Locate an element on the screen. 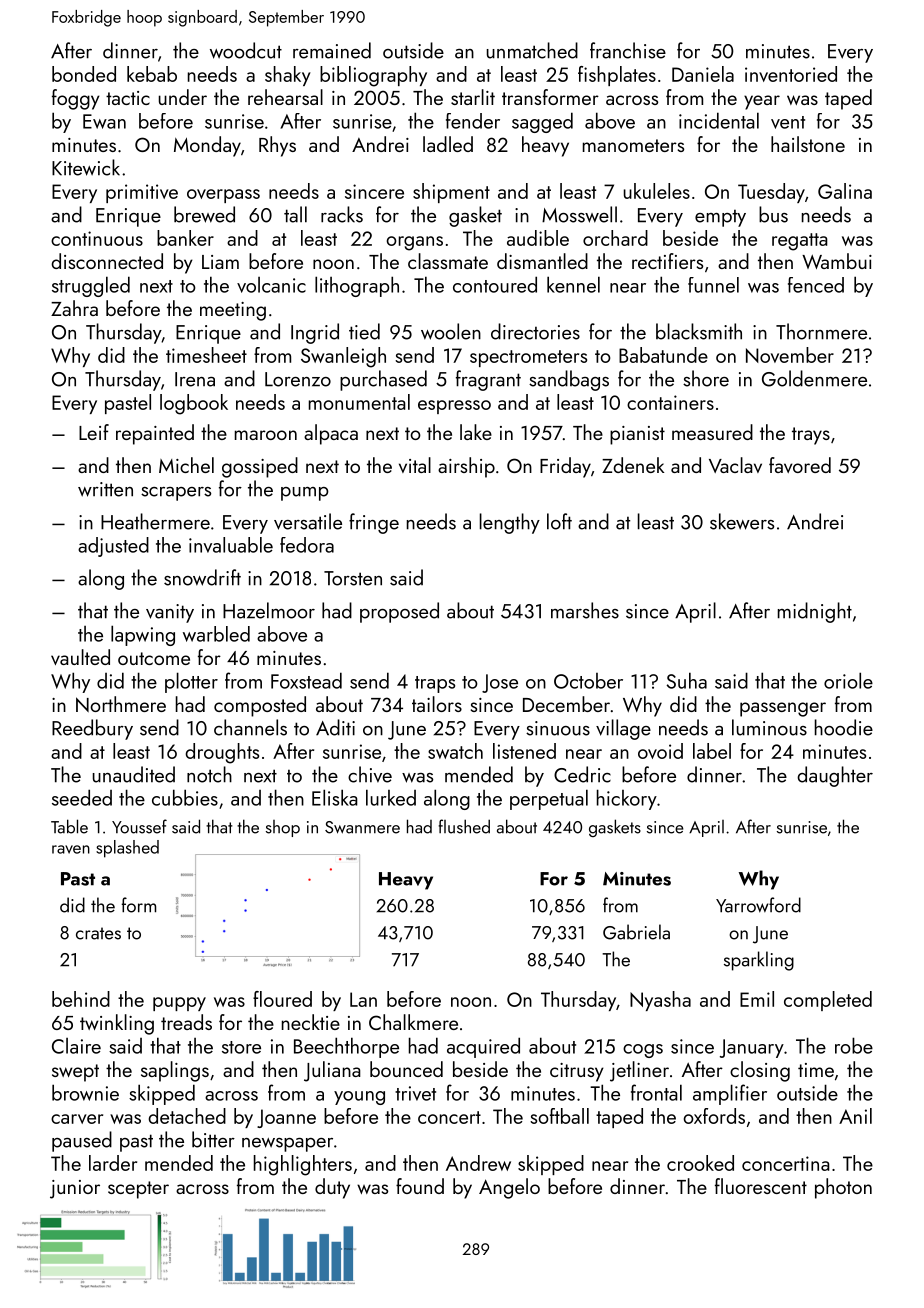 The width and height of the screenshot is (924, 1308). Goldenmere is located at coordinates (814, 378).
